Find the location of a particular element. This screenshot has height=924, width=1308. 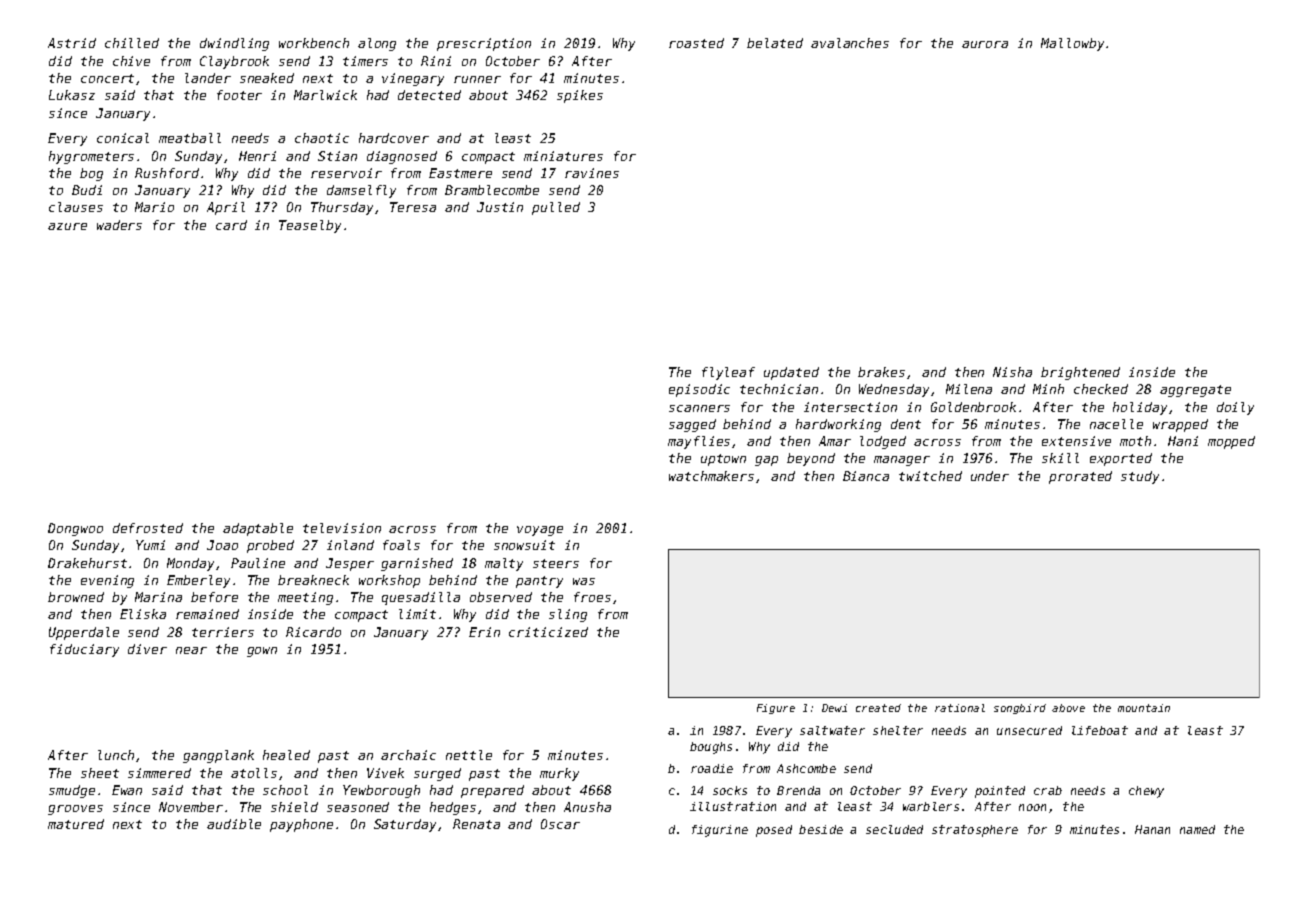

scanners is located at coordinates (699, 408).
